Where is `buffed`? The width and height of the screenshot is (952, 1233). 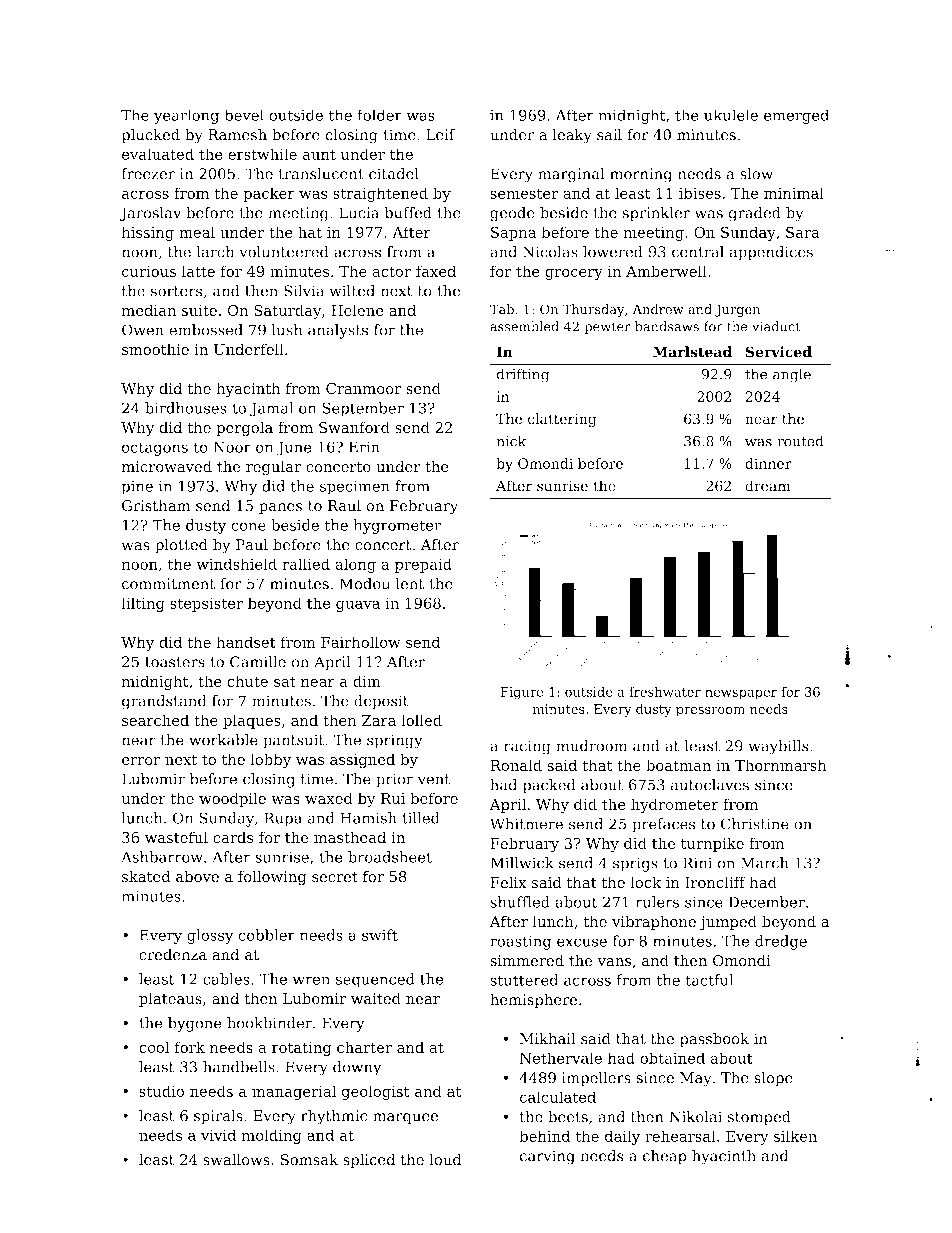 buffed is located at coordinates (408, 213).
